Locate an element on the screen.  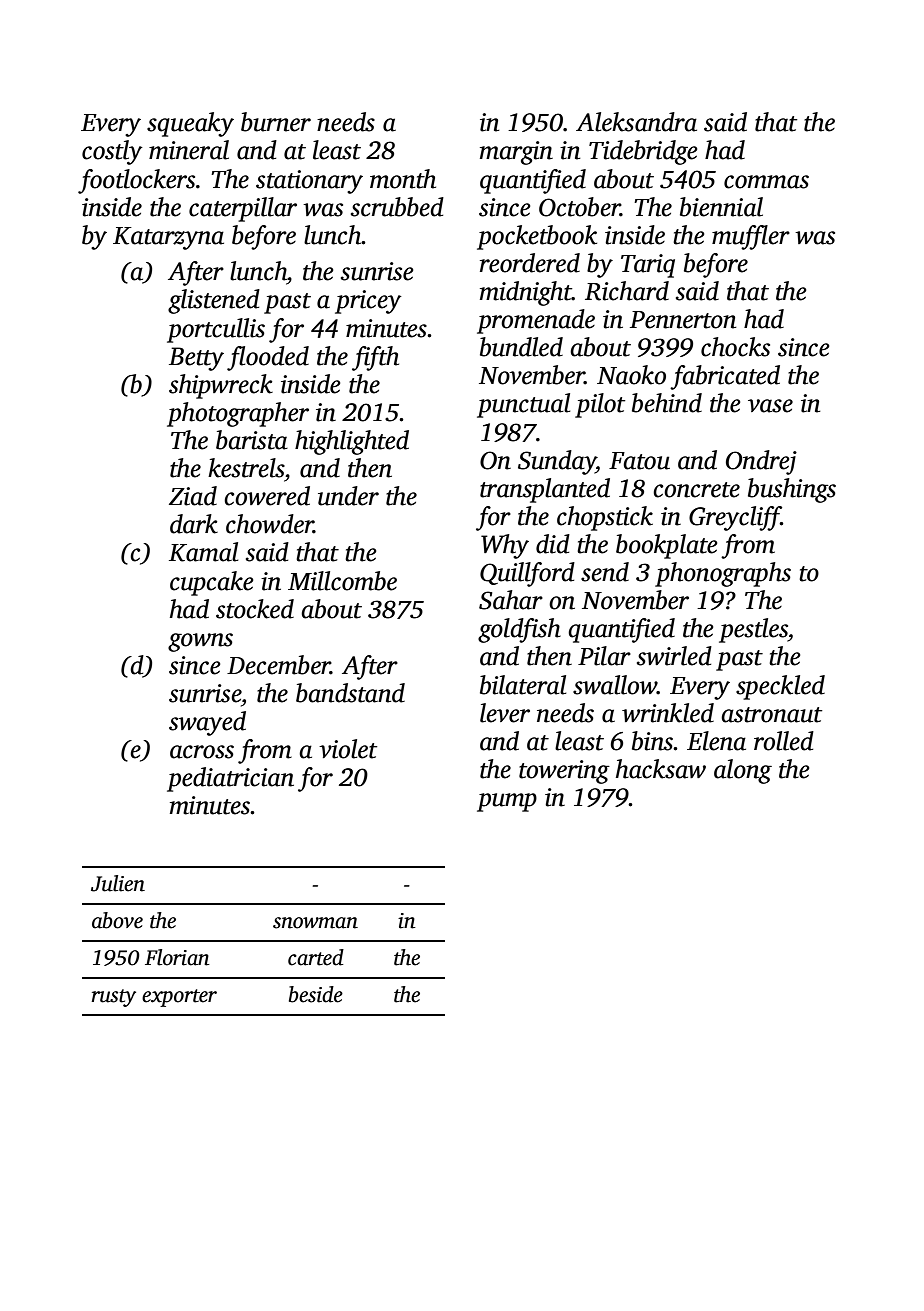
punctual is located at coordinates (523, 405).
